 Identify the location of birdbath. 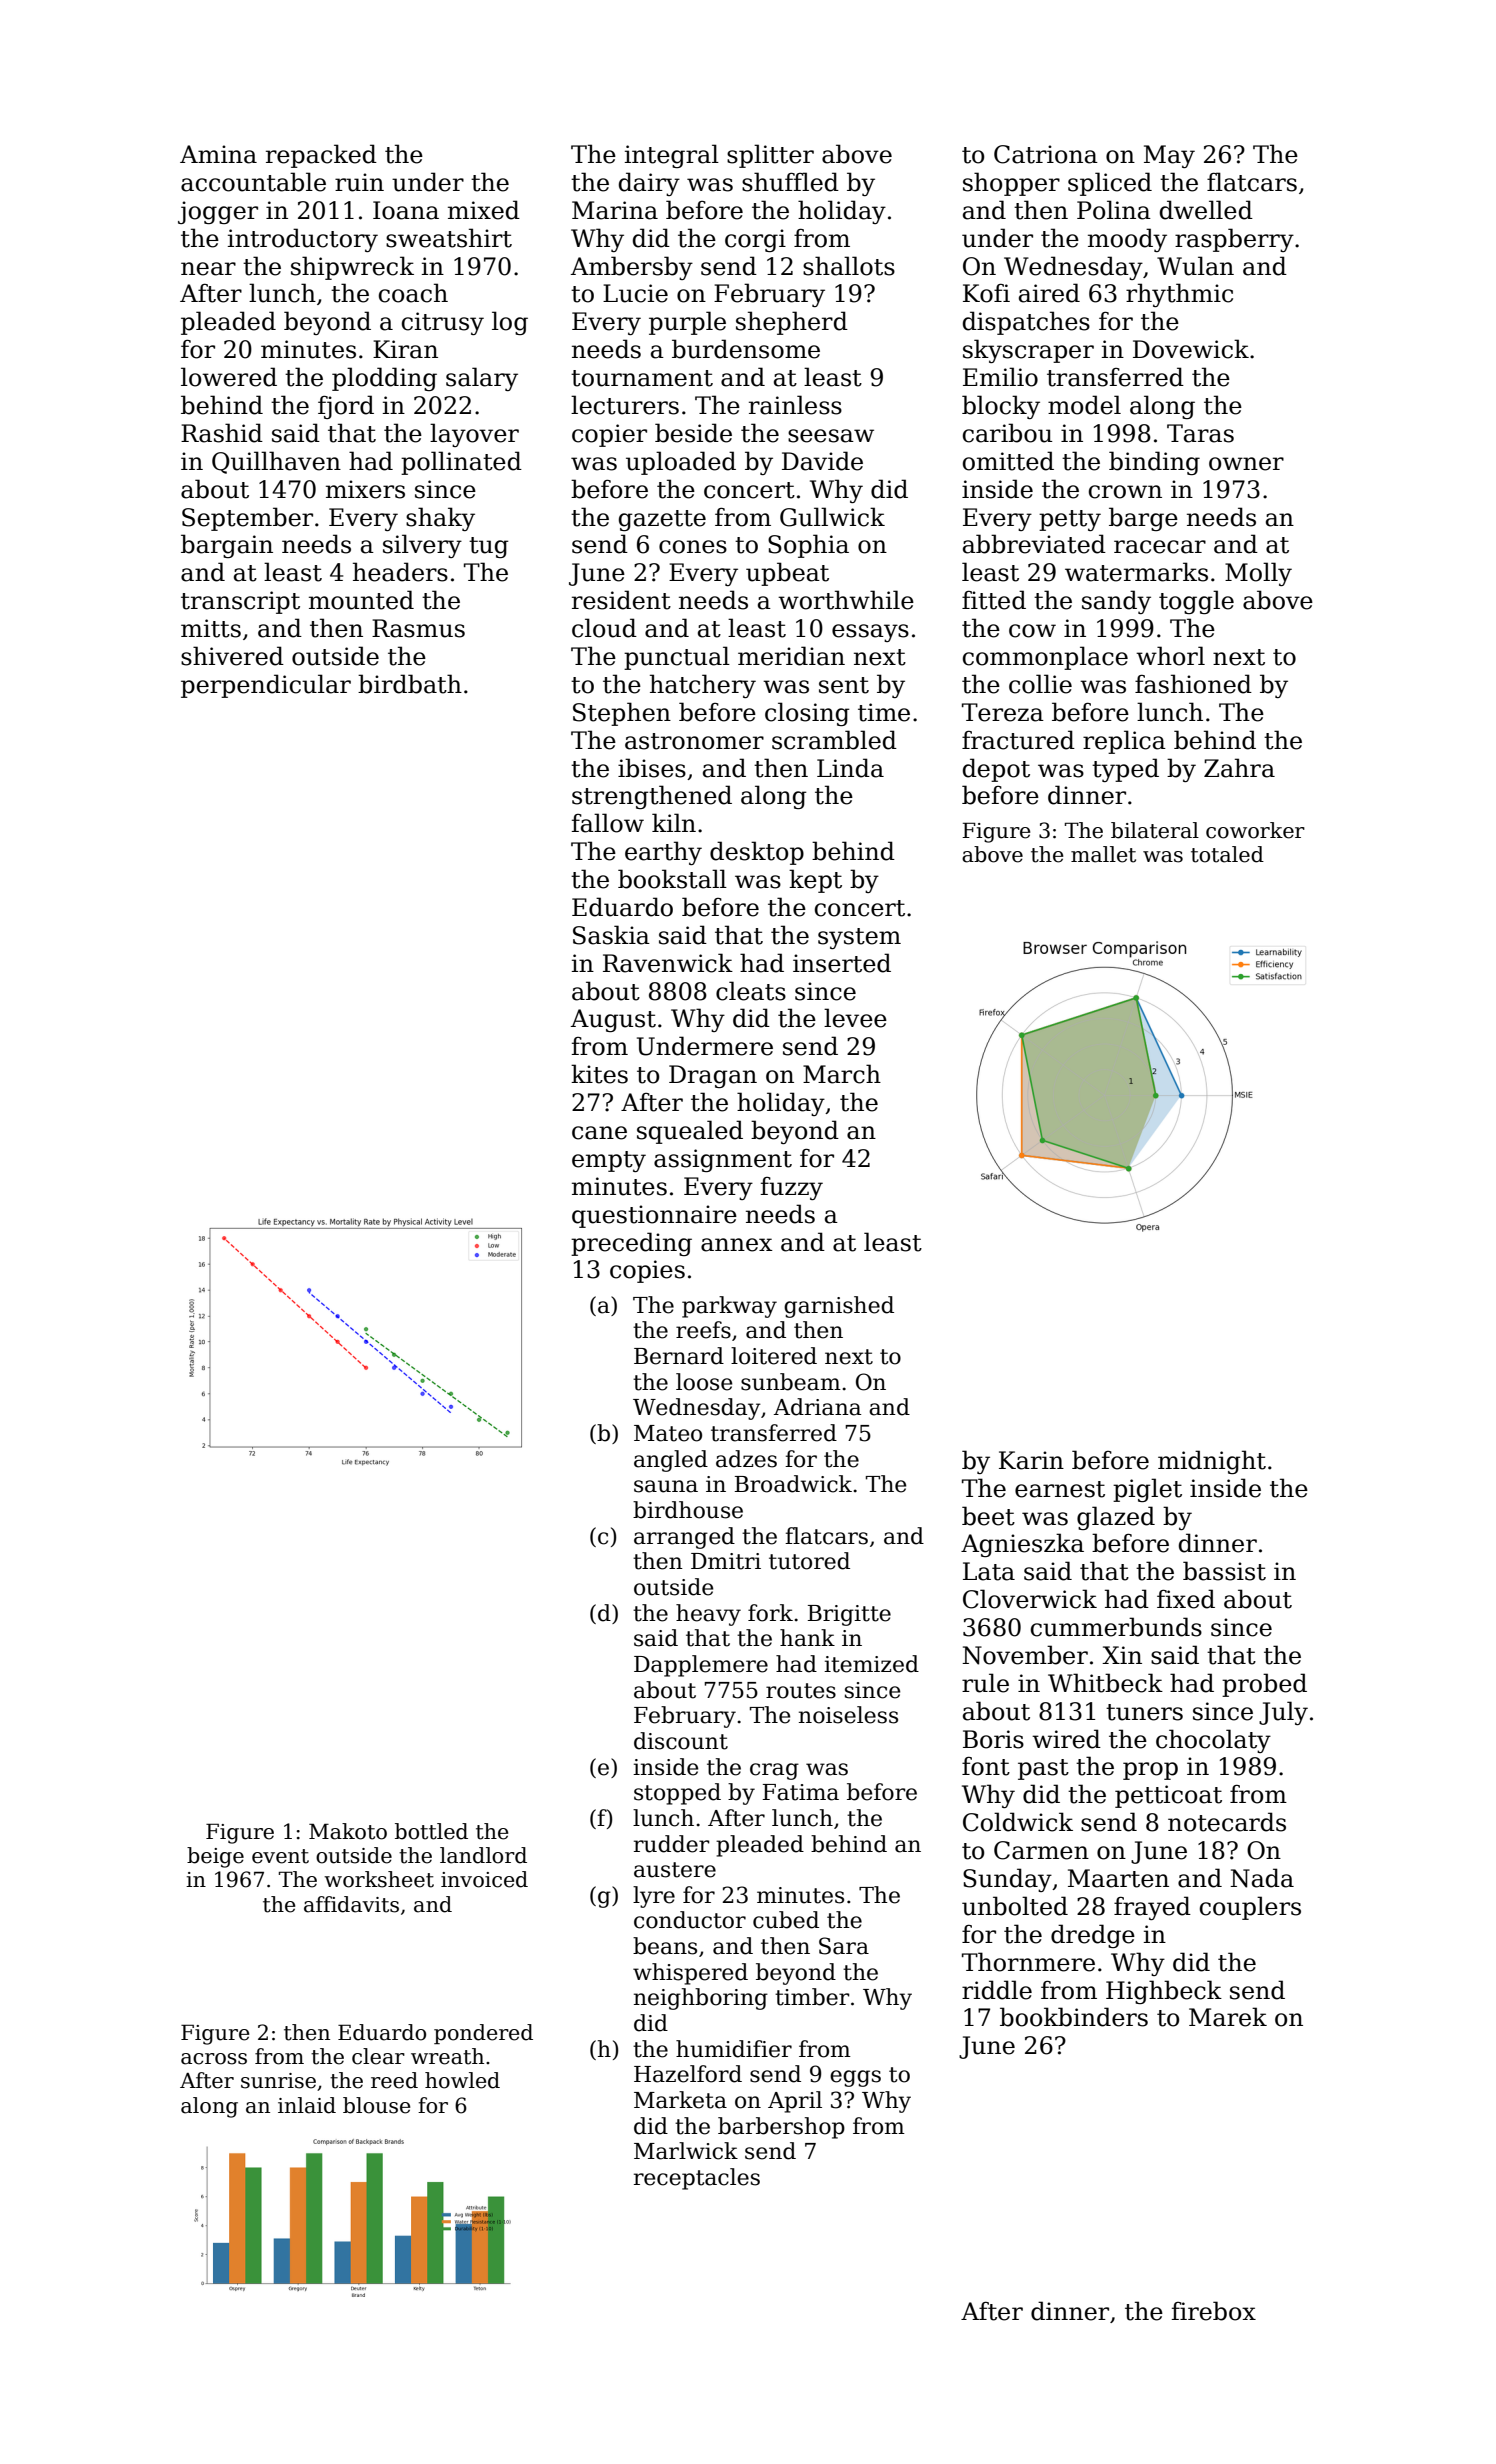
(410, 684).
